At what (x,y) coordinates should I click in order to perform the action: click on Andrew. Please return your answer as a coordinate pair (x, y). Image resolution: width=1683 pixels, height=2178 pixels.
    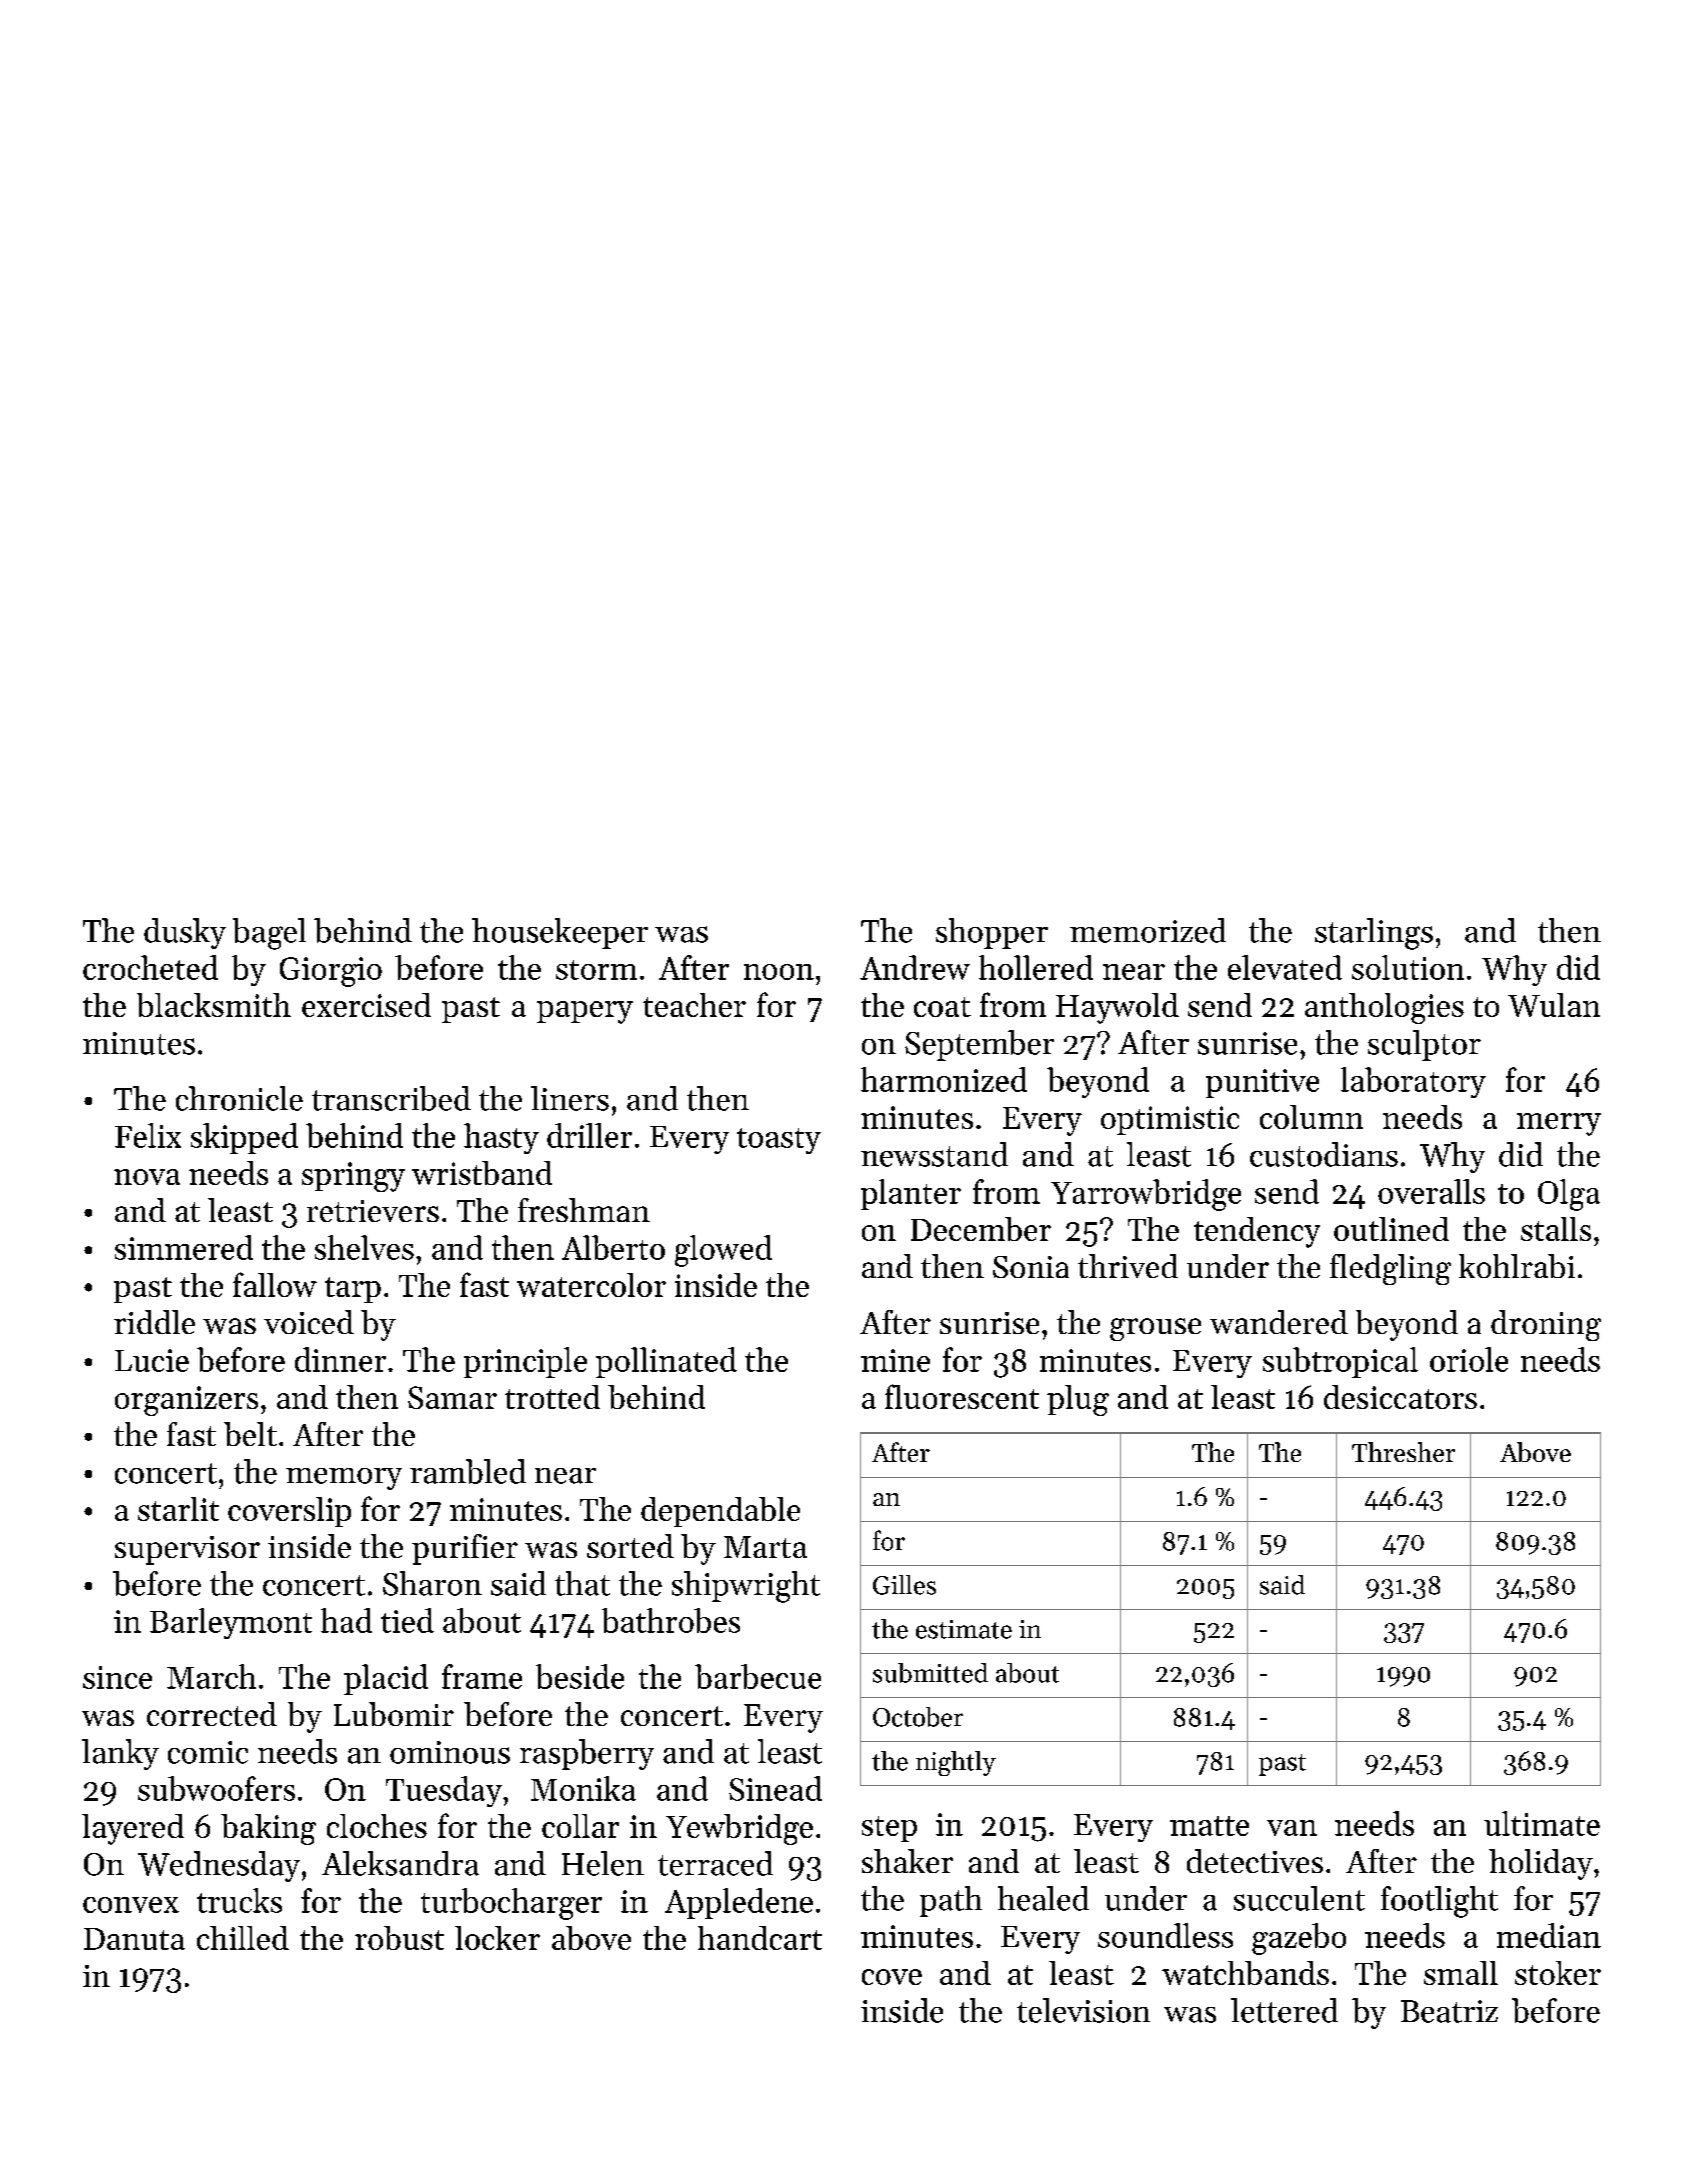
    Looking at the image, I should click on (915, 967).
